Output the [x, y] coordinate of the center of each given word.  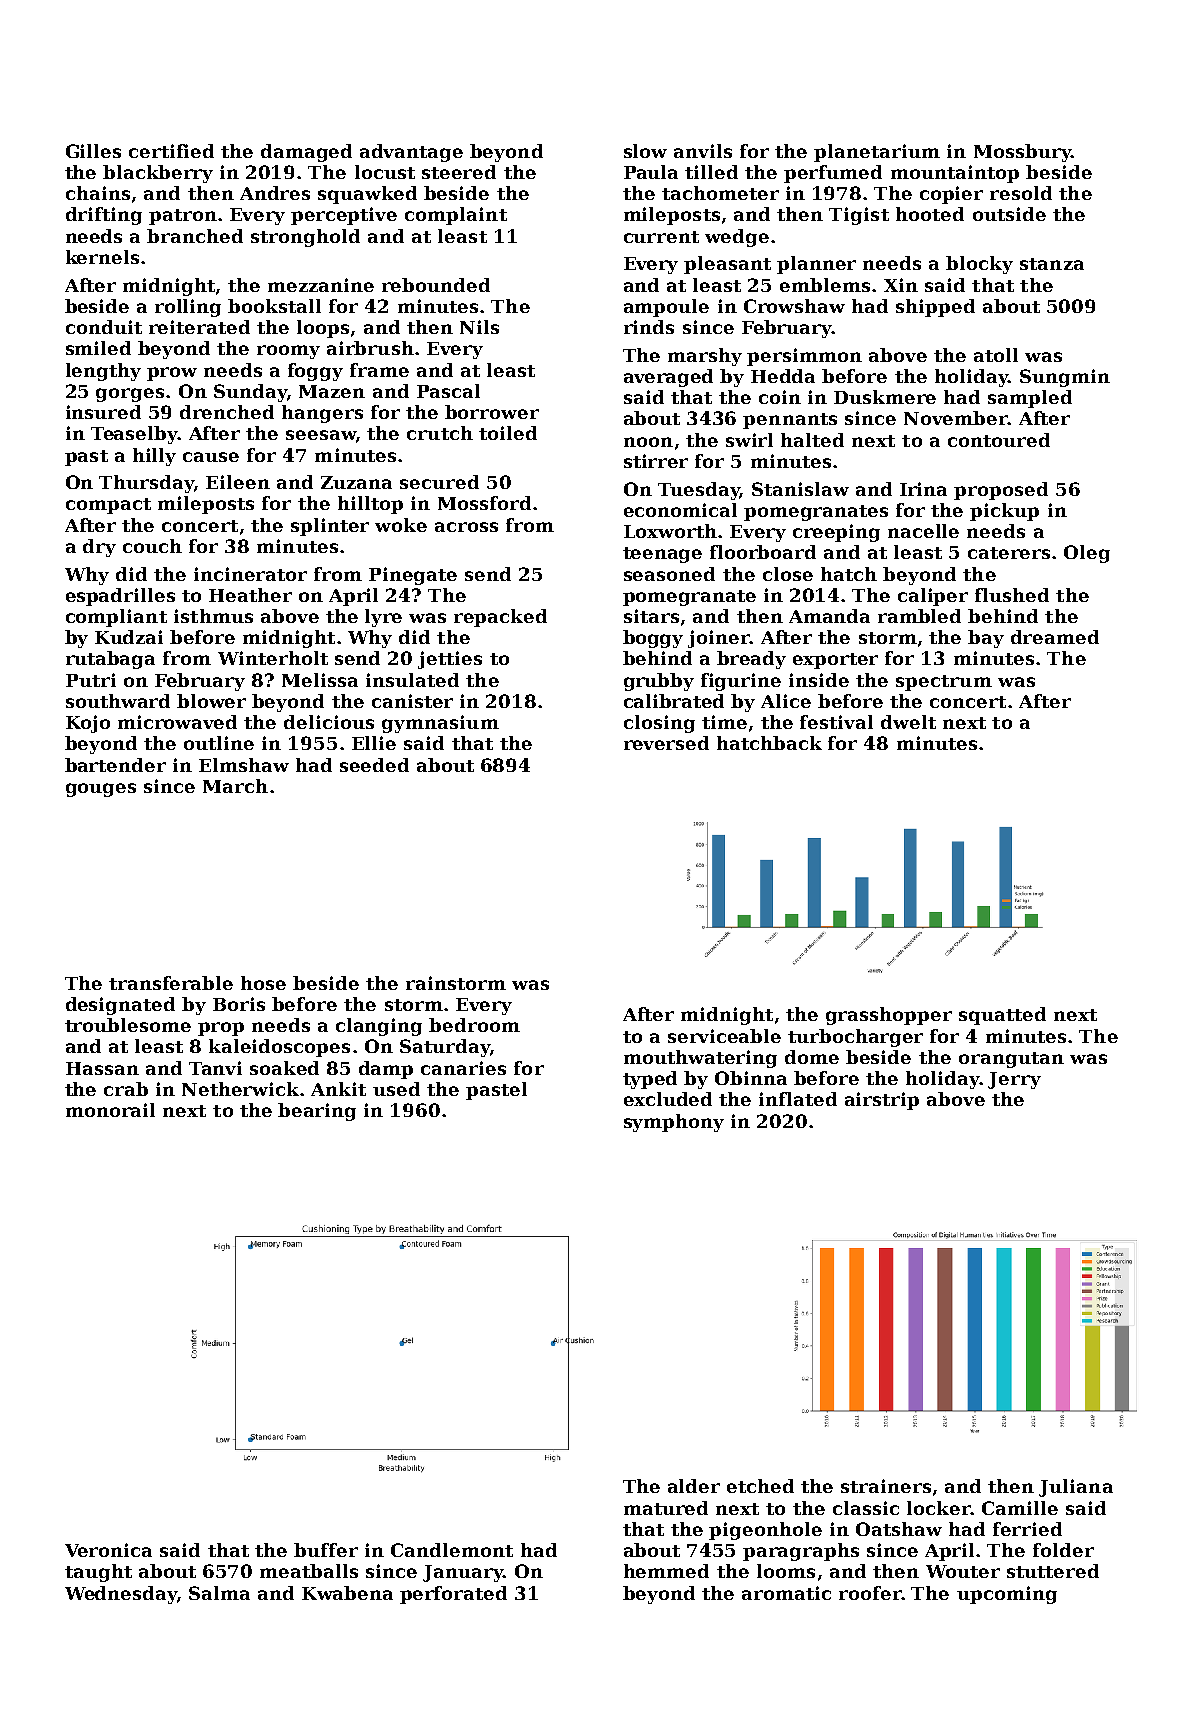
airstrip [882, 1101]
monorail [110, 1110]
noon [648, 442]
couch [152, 546]
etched [760, 1486]
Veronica [108, 1550]
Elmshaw [244, 765]
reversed [666, 743]
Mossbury [1022, 153]
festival [836, 722]
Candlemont [452, 1550]
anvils [703, 151]
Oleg [1087, 554]
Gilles [93, 151]
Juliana [1076, 1488]
